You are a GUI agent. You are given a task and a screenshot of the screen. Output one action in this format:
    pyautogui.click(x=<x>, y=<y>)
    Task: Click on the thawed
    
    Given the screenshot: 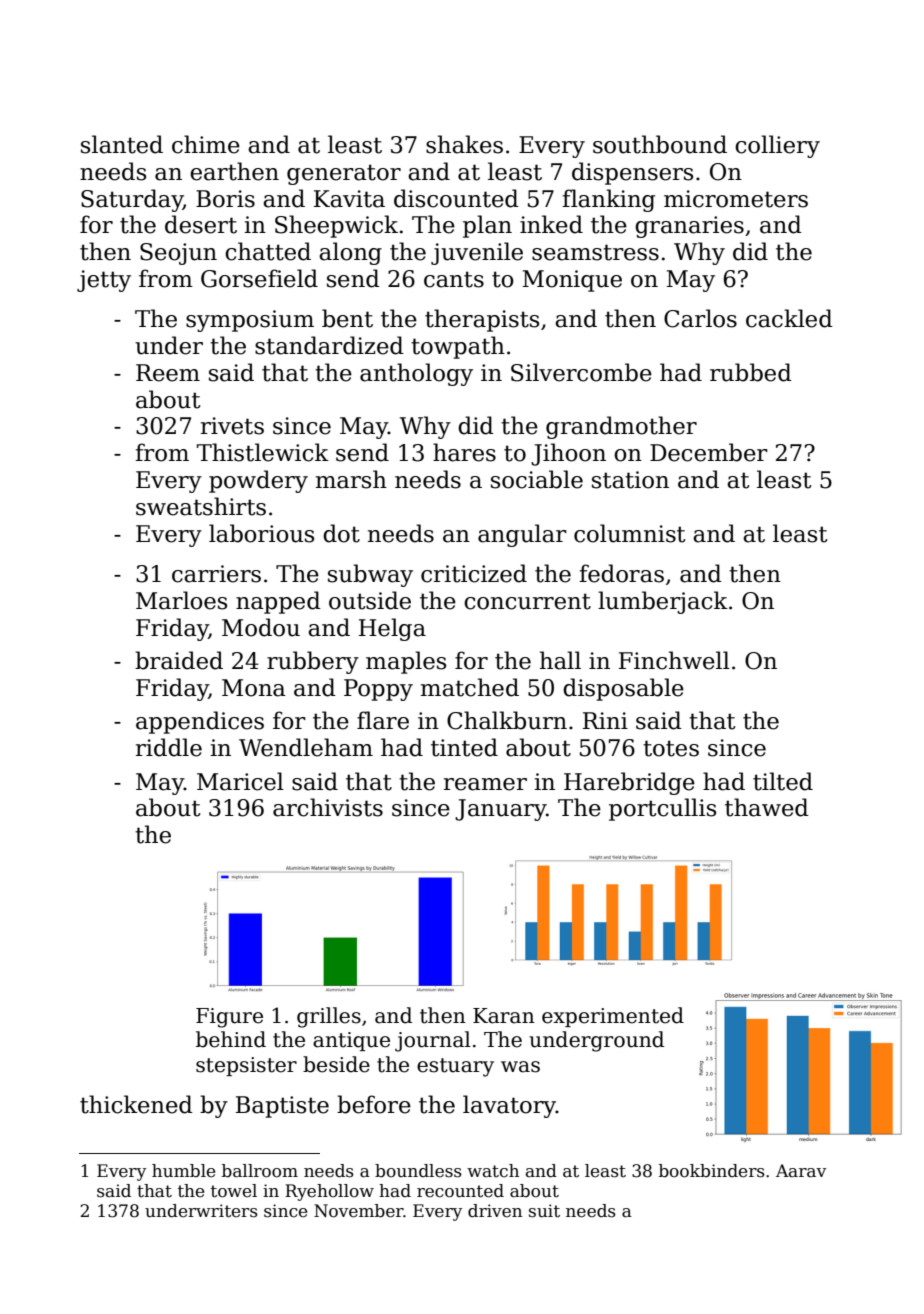 What is the action you would take?
    pyautogui.click(x=767, y=807)
